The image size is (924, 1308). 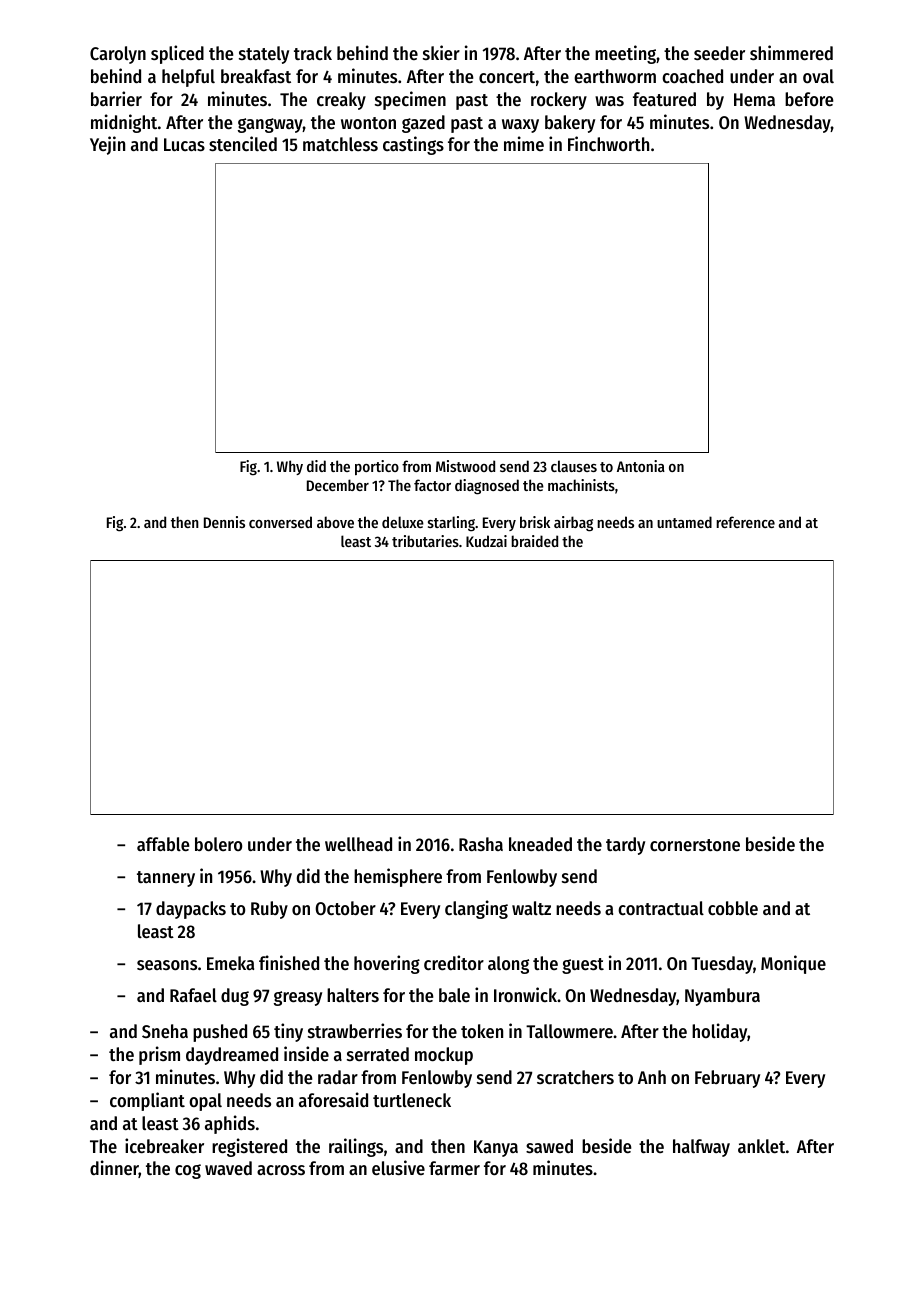 I want to click on Rasha, so click(x=481, y=844).
